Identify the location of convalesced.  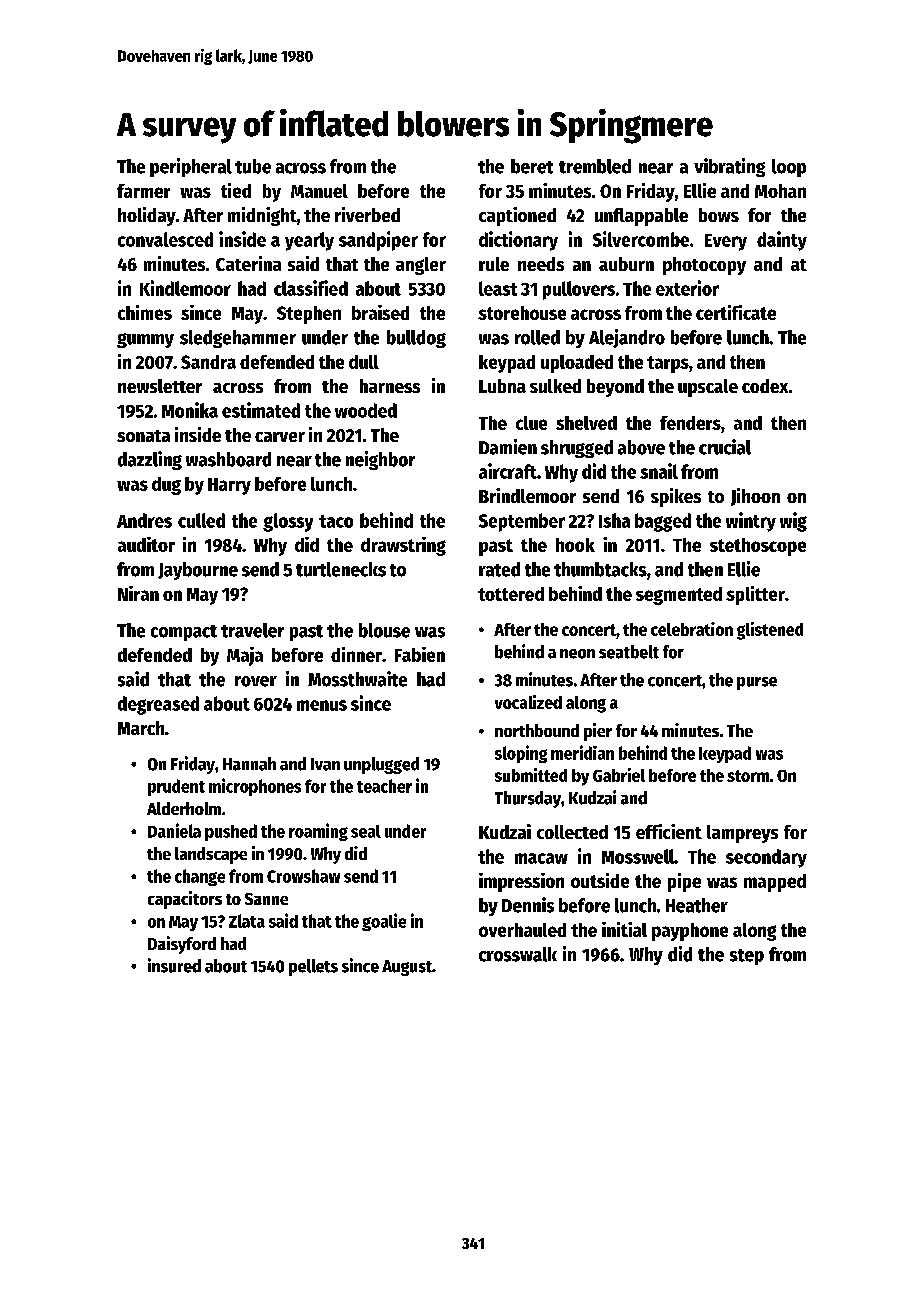
(165, 239).
